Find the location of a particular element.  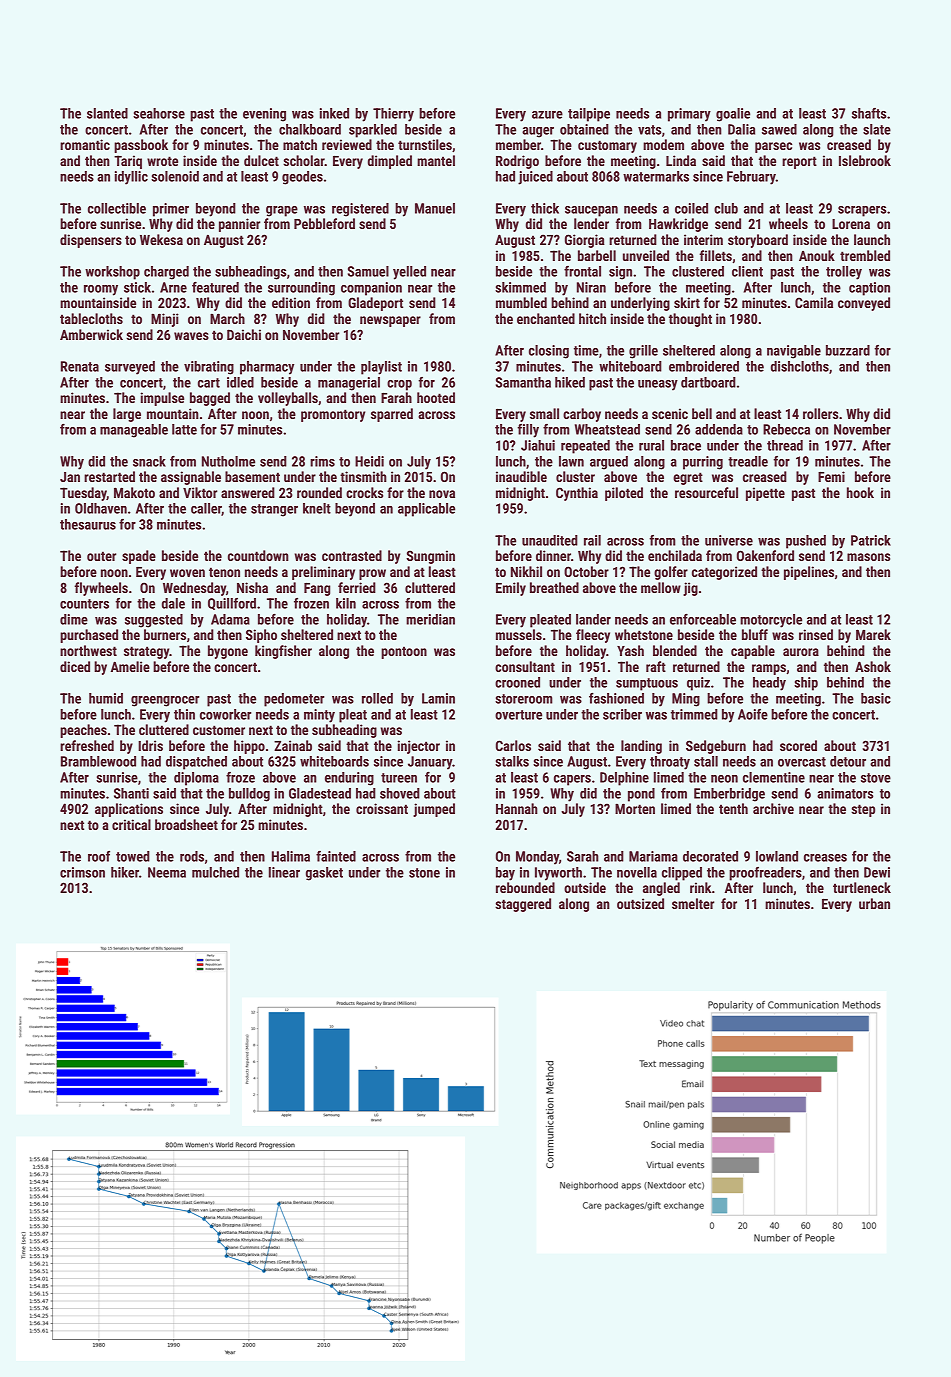

large is located at coordinates (127, 415).
